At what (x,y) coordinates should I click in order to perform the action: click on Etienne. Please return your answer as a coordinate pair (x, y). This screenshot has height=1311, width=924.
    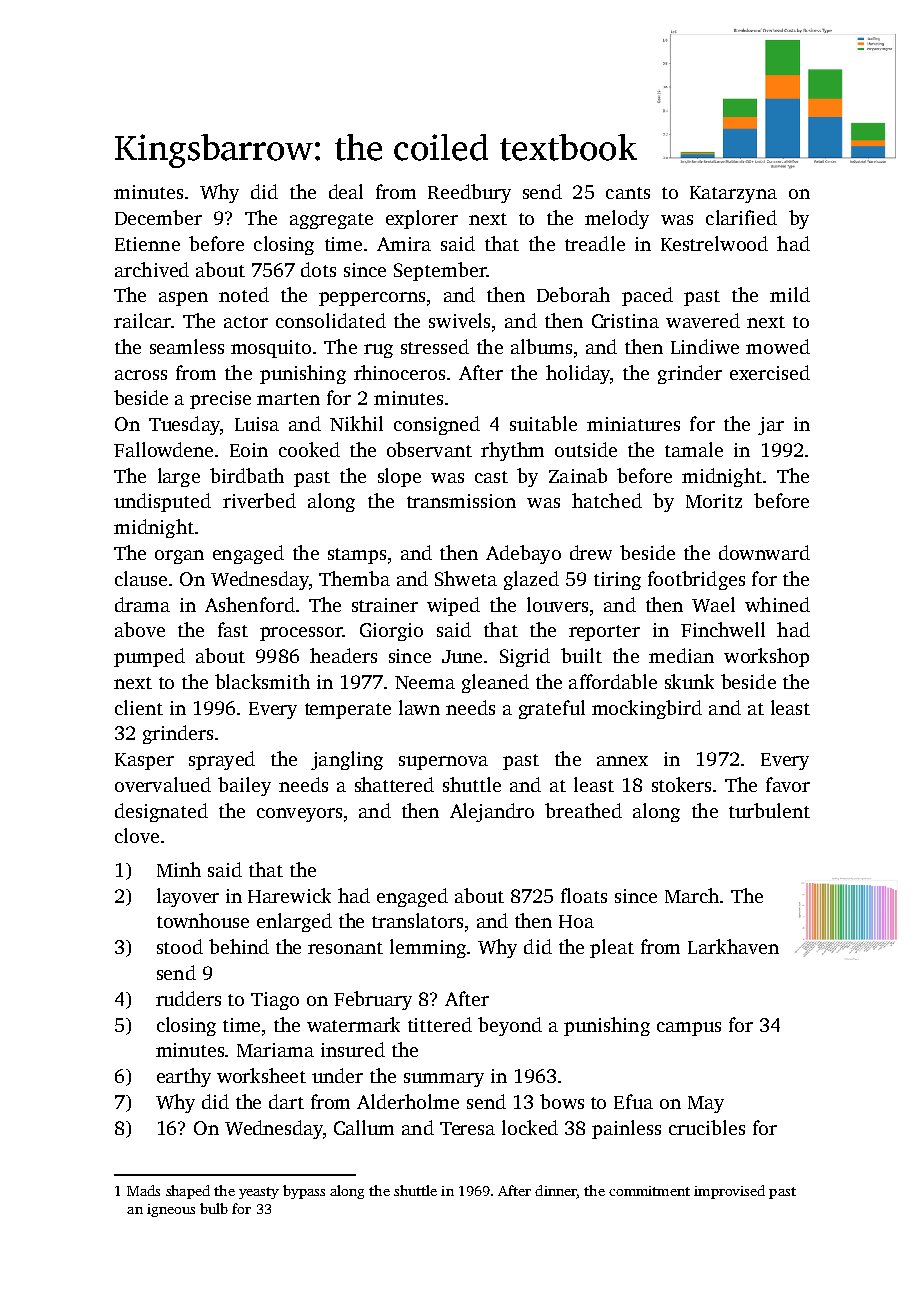
    Looking at the image, I should click on (147, 244).
